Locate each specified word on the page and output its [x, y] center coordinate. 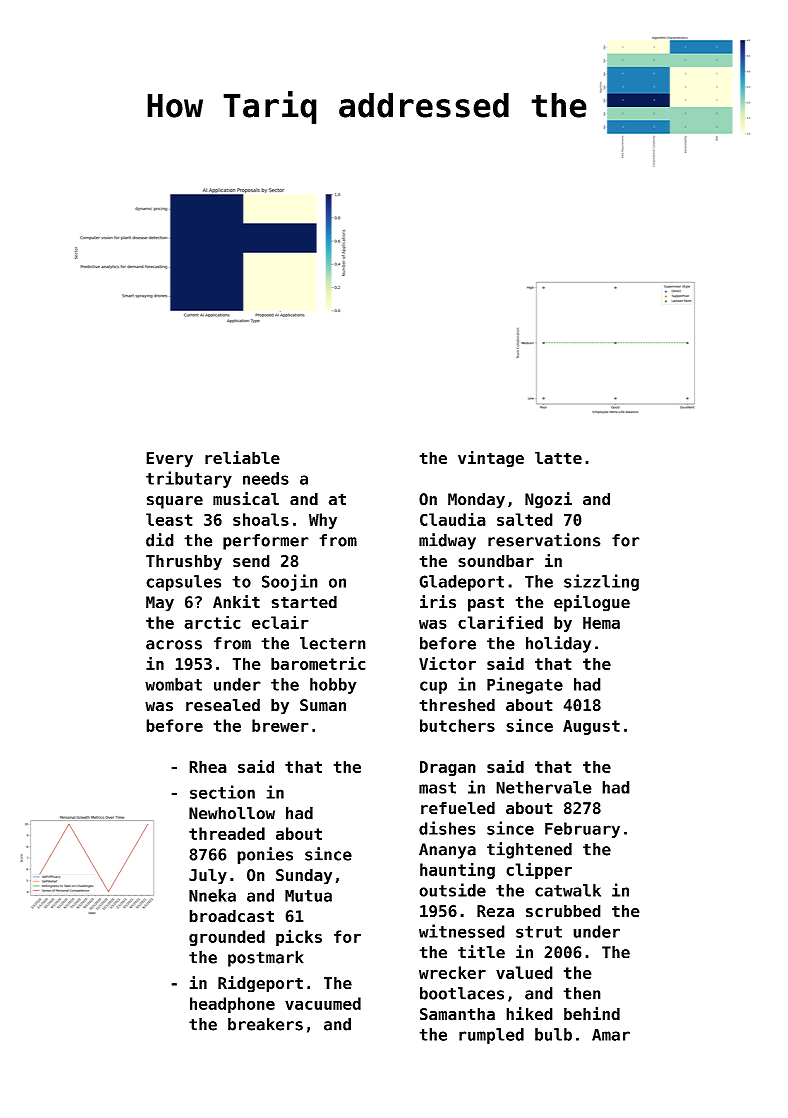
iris [438, 602]
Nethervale [544, 787]
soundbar [496, 560]
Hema [601, 623]
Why [323, 521]
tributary [189, 479]
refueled [458, 808]
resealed [223, 705]
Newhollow [232, 813]
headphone [232, 1005]
